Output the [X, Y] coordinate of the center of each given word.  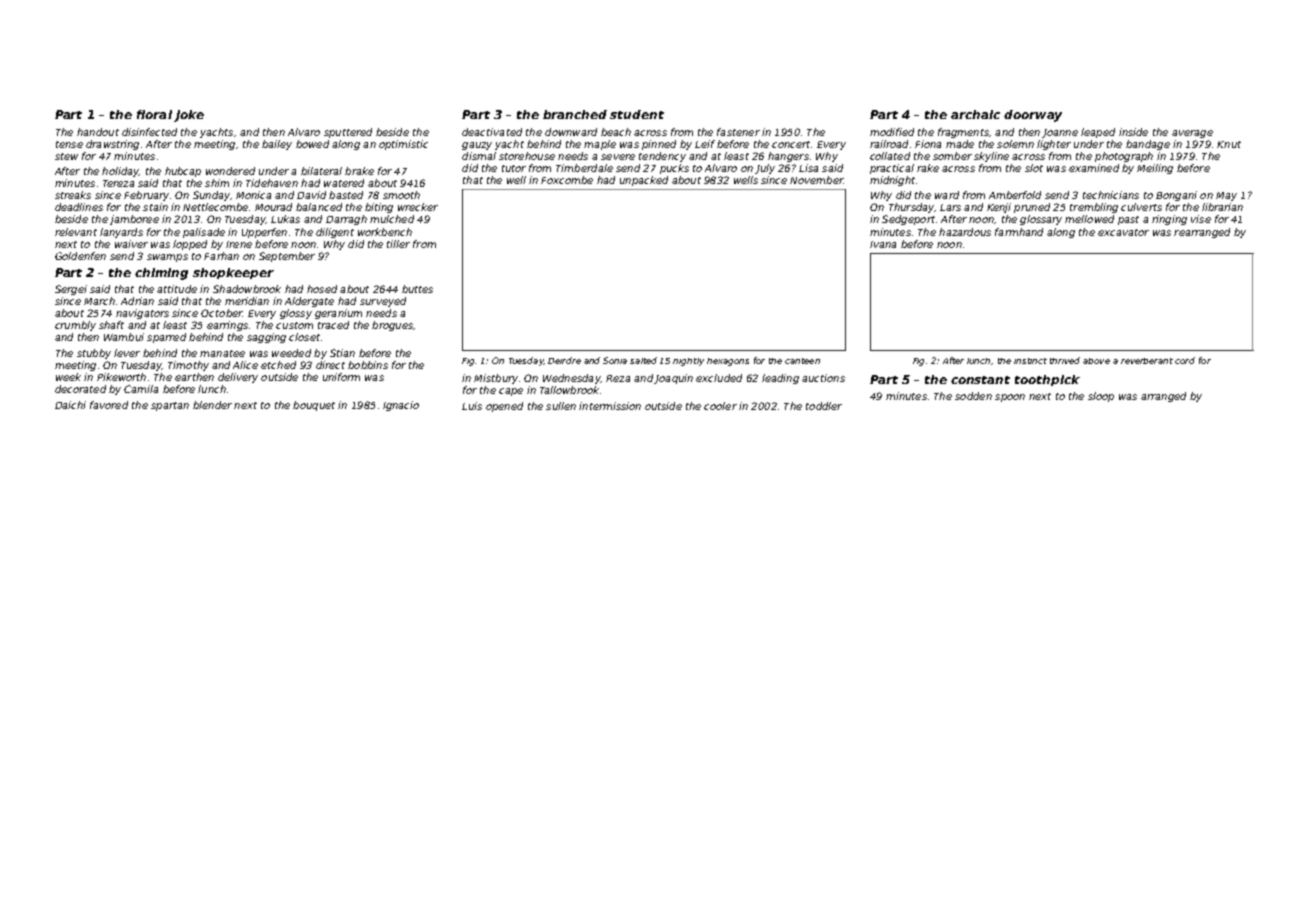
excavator [1123, 232]
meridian [247, 301]
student [637, 114]
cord [1185, 360]
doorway [1033, 116]
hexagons [728, 362]
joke [189, 116]
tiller [398, 244]
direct [330, 365]
